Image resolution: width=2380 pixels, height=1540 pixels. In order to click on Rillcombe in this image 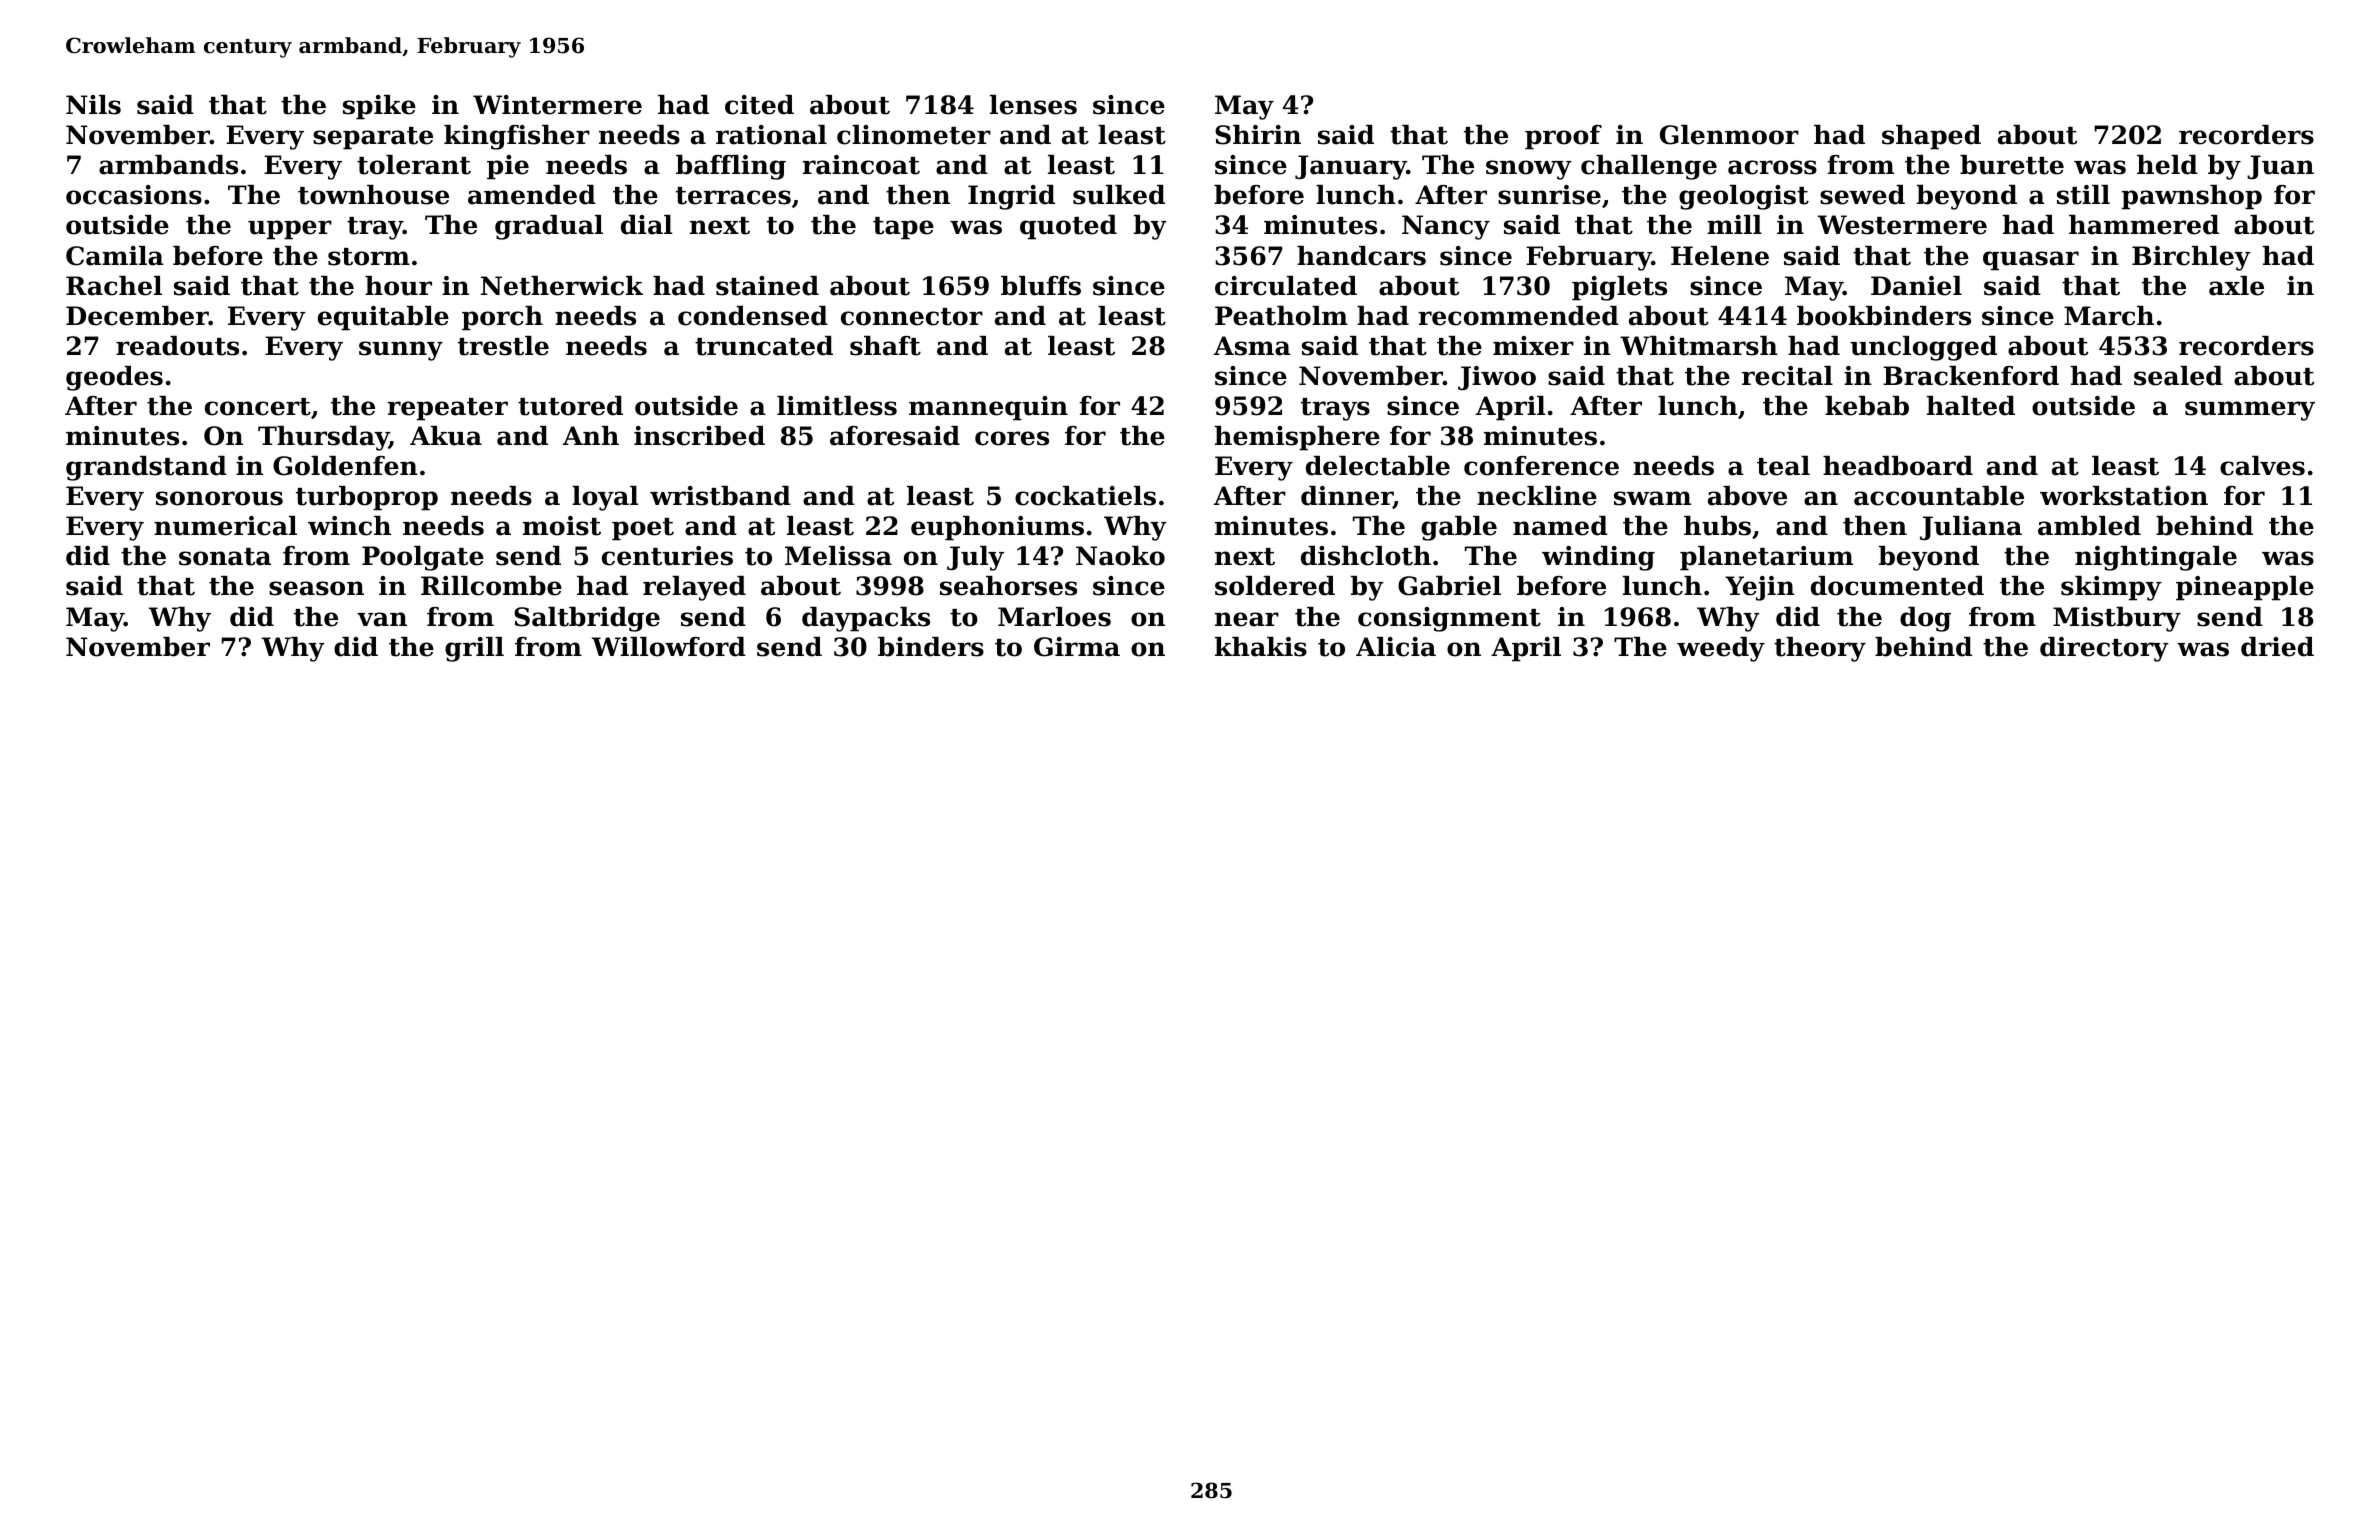, I will do `click(491, 586)`.
